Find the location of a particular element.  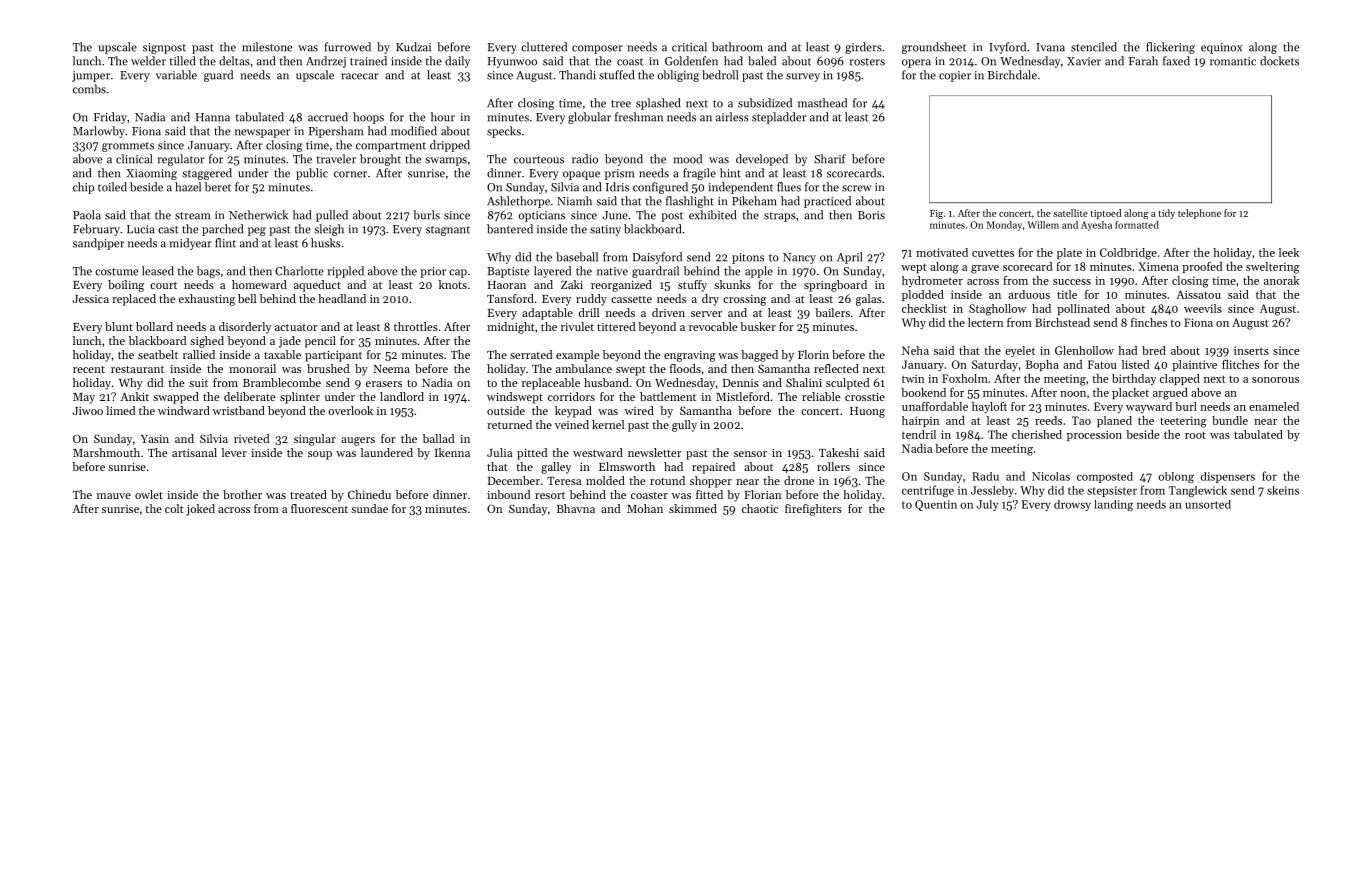

stepladder is located at coordinates (779, 118).
